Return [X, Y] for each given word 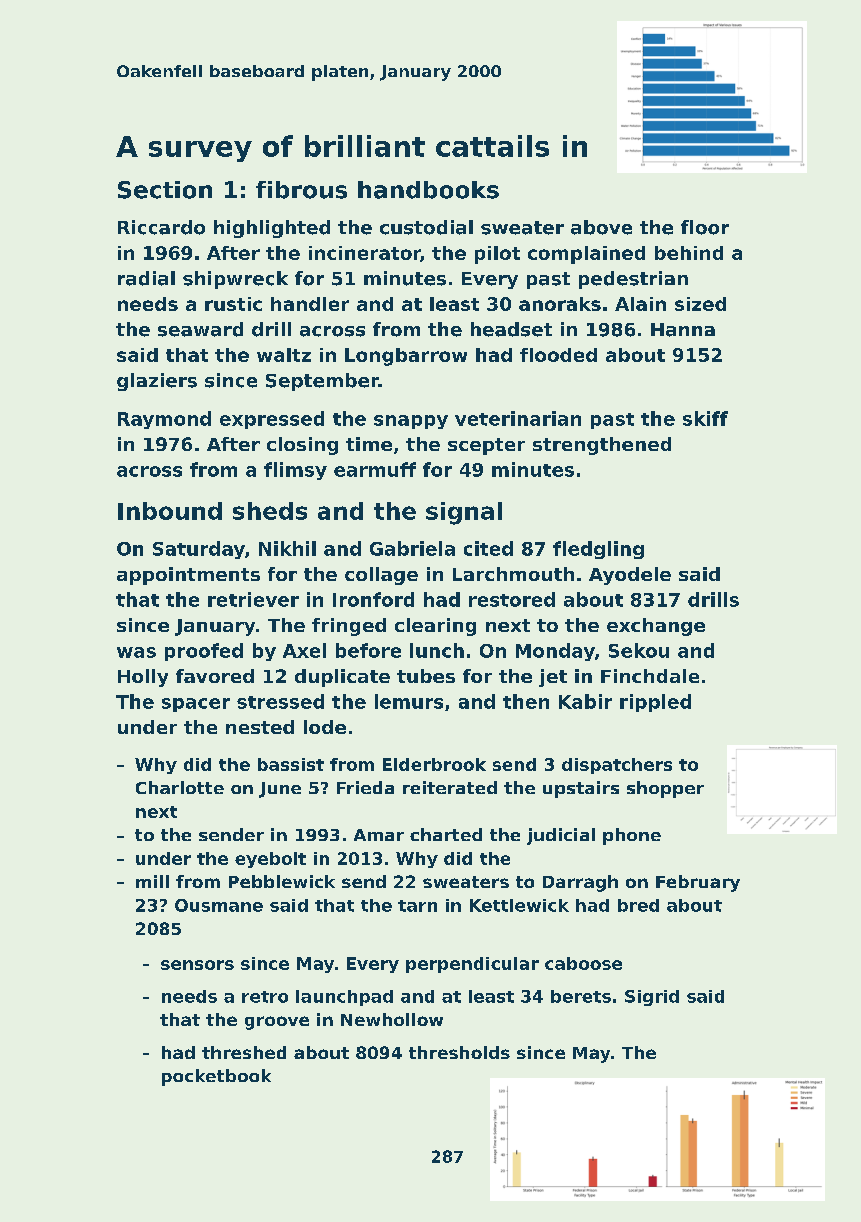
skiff [705, 418]
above [601, 227]
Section [165, 190]
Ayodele [630, 576]
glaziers [157, 382]
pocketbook [216, 1077]
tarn [417, 906]
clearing [435, 627]
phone [632, 836]
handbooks [428, 190]
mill [152, 881]
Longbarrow [406, 357]
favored [215, 676]
